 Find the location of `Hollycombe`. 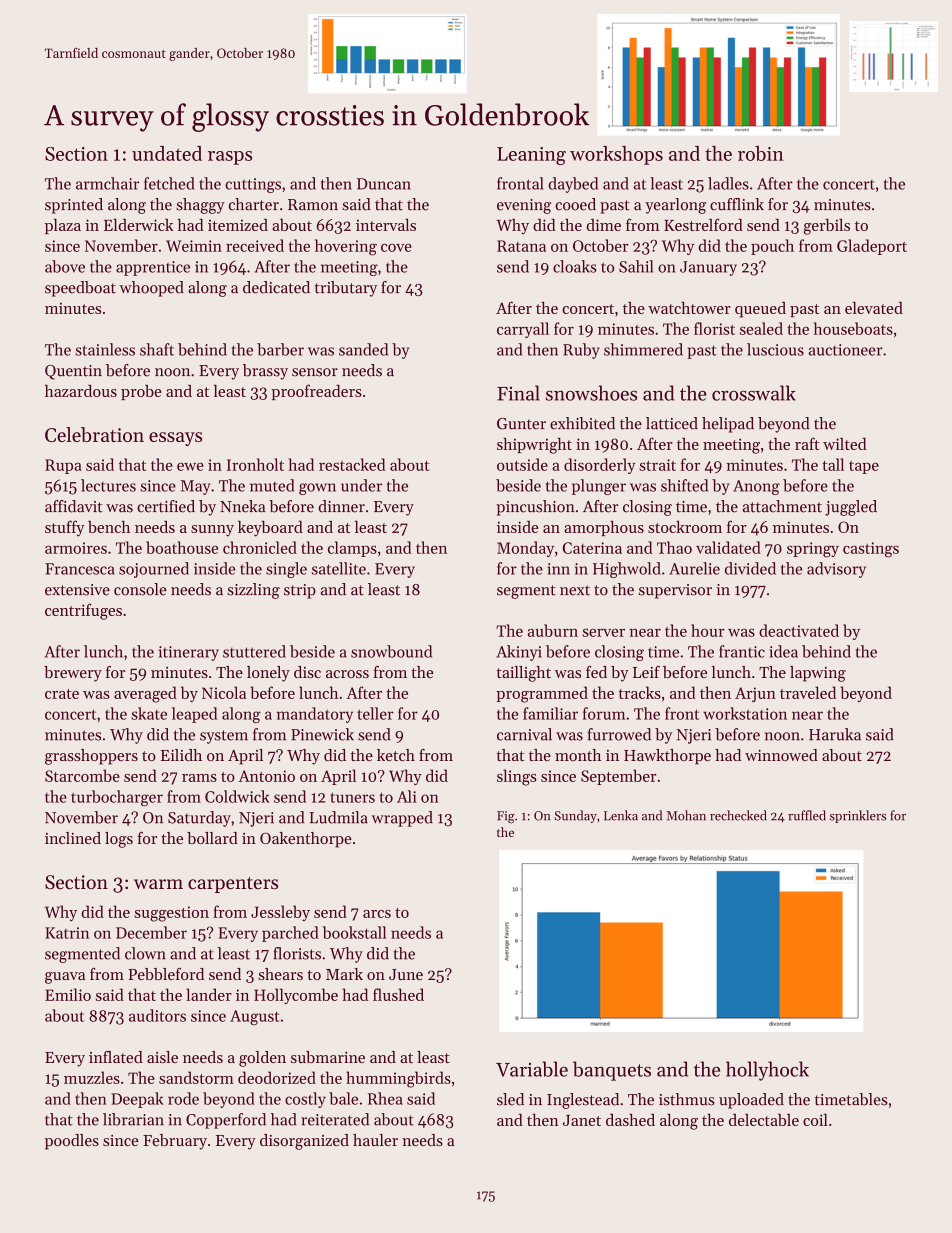

Hollycombe is located at coordinates (296, 996).
